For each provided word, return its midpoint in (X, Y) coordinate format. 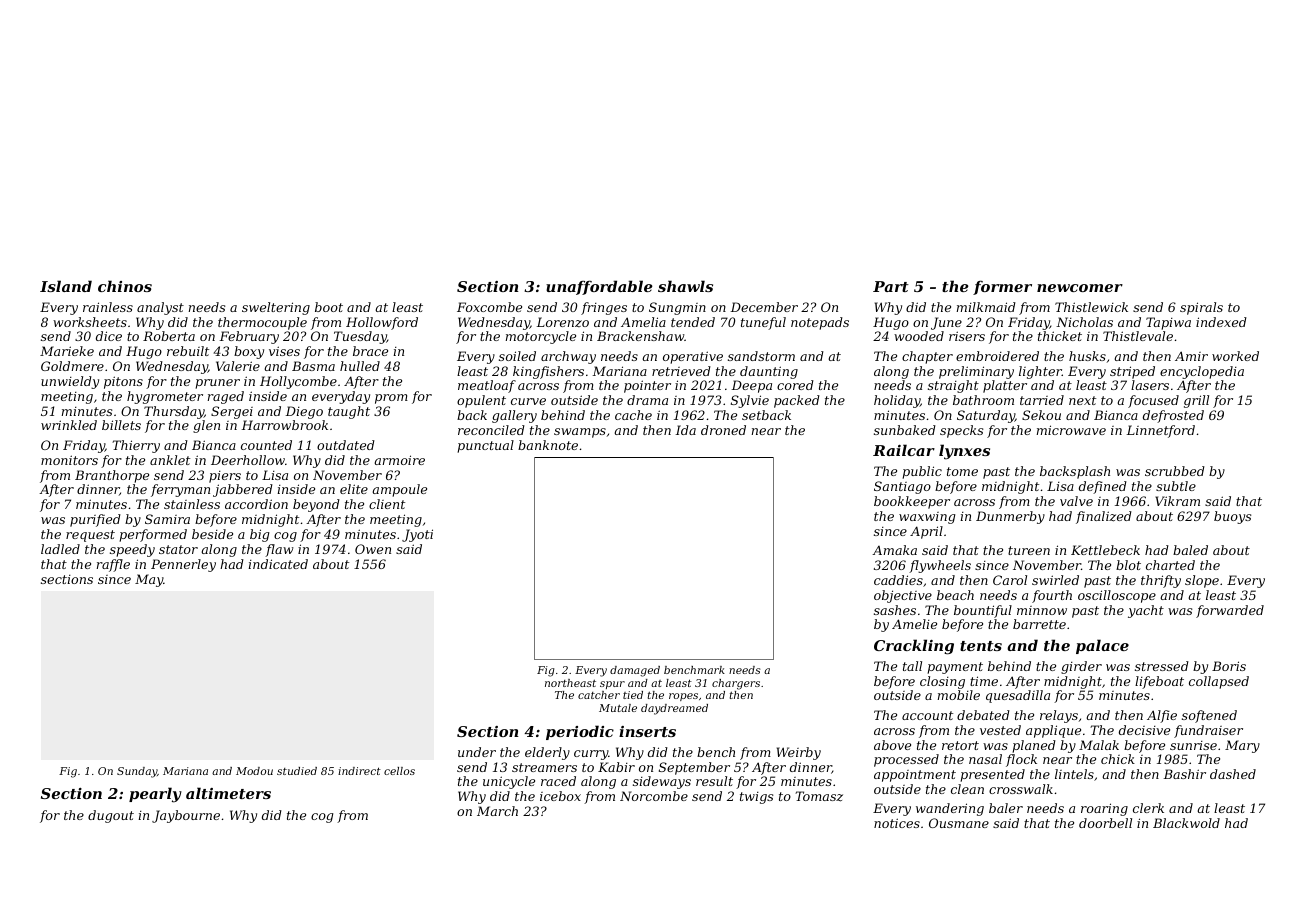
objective (903, 596)
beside (212, 534)
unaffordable (599, 287)
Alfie (1162, 716)
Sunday (137, 772)
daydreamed (674, 709)
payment (955, 668)
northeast (570, 683)
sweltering (276, 308)
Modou (254, 771)
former (1002, 287)
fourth (1052, 596)
